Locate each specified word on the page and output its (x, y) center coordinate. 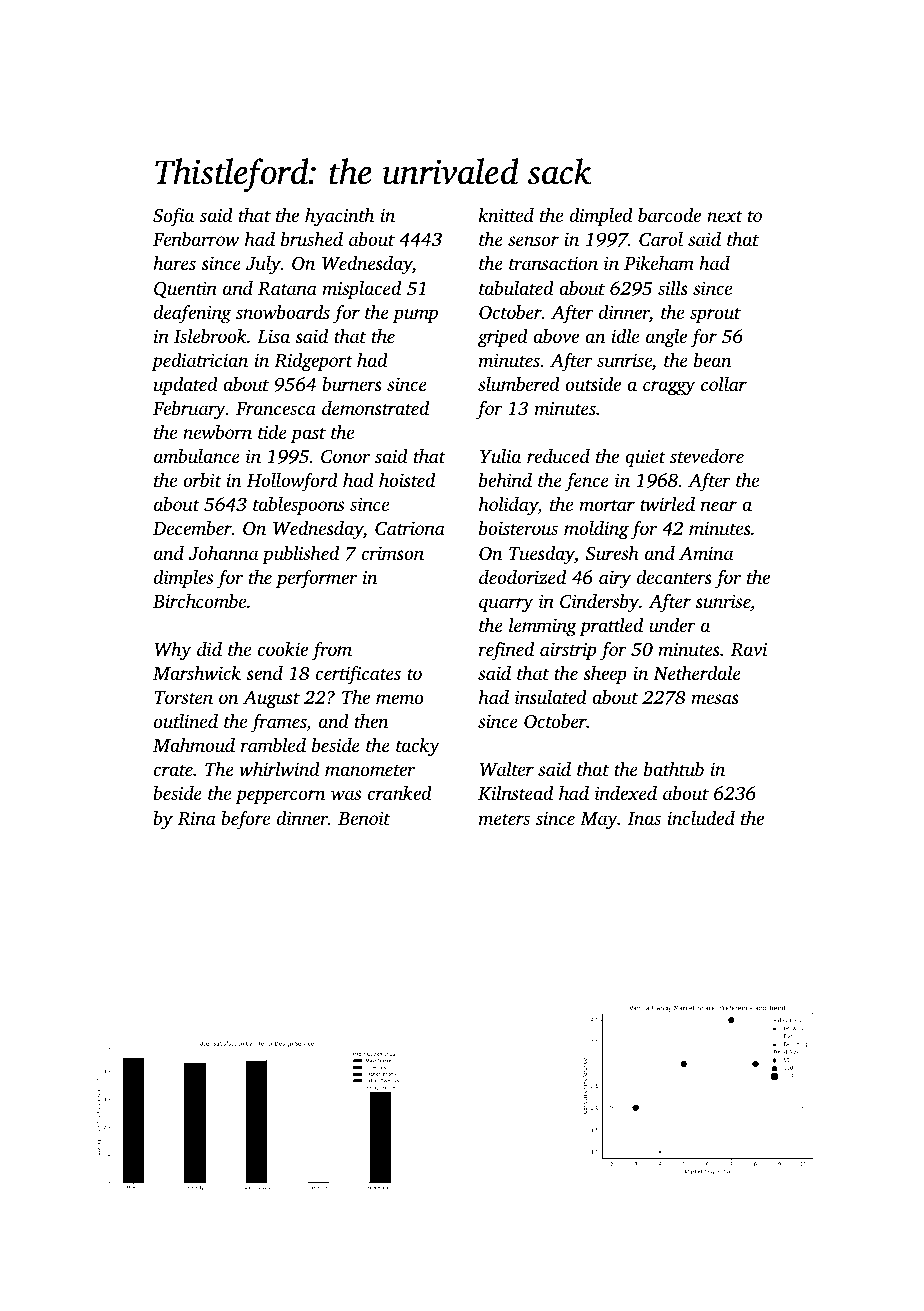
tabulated (516, 288)
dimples (183, 579)
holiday (508, 506)
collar (724, 384)
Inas (644, 818)
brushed (312, 239)
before (245, 820)
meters (504, 819)
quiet (645, 458)
